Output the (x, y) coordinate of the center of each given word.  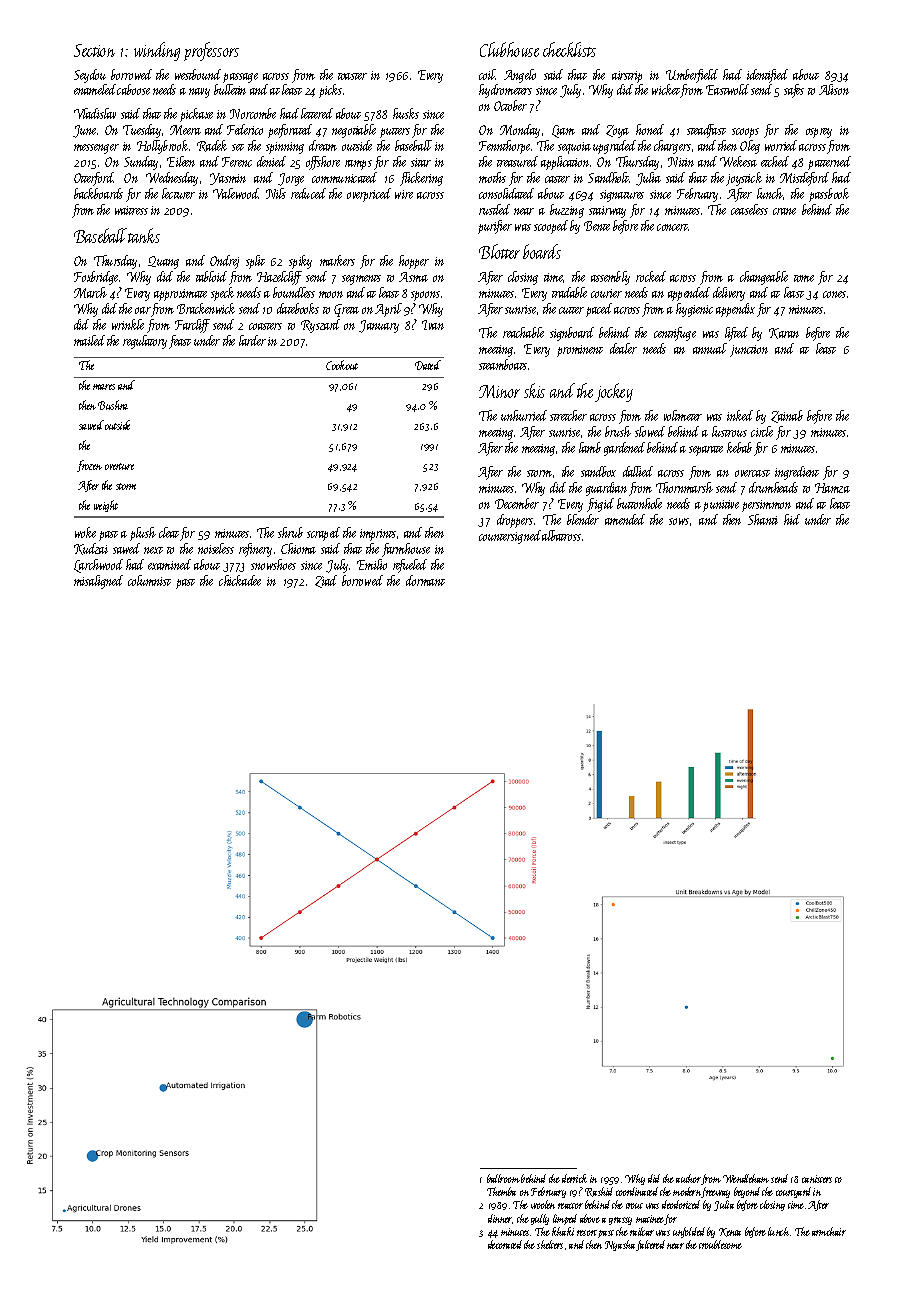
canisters (817, 1179)
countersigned (510, 537)
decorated (505, 1244)
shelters (550, 1244)
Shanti (763, 519)
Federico (245, 129)
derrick (574, 1178)
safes (794, 91)
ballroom (503, 1178)
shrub (290, 532)
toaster (352, 76)
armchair (829, 1231)
